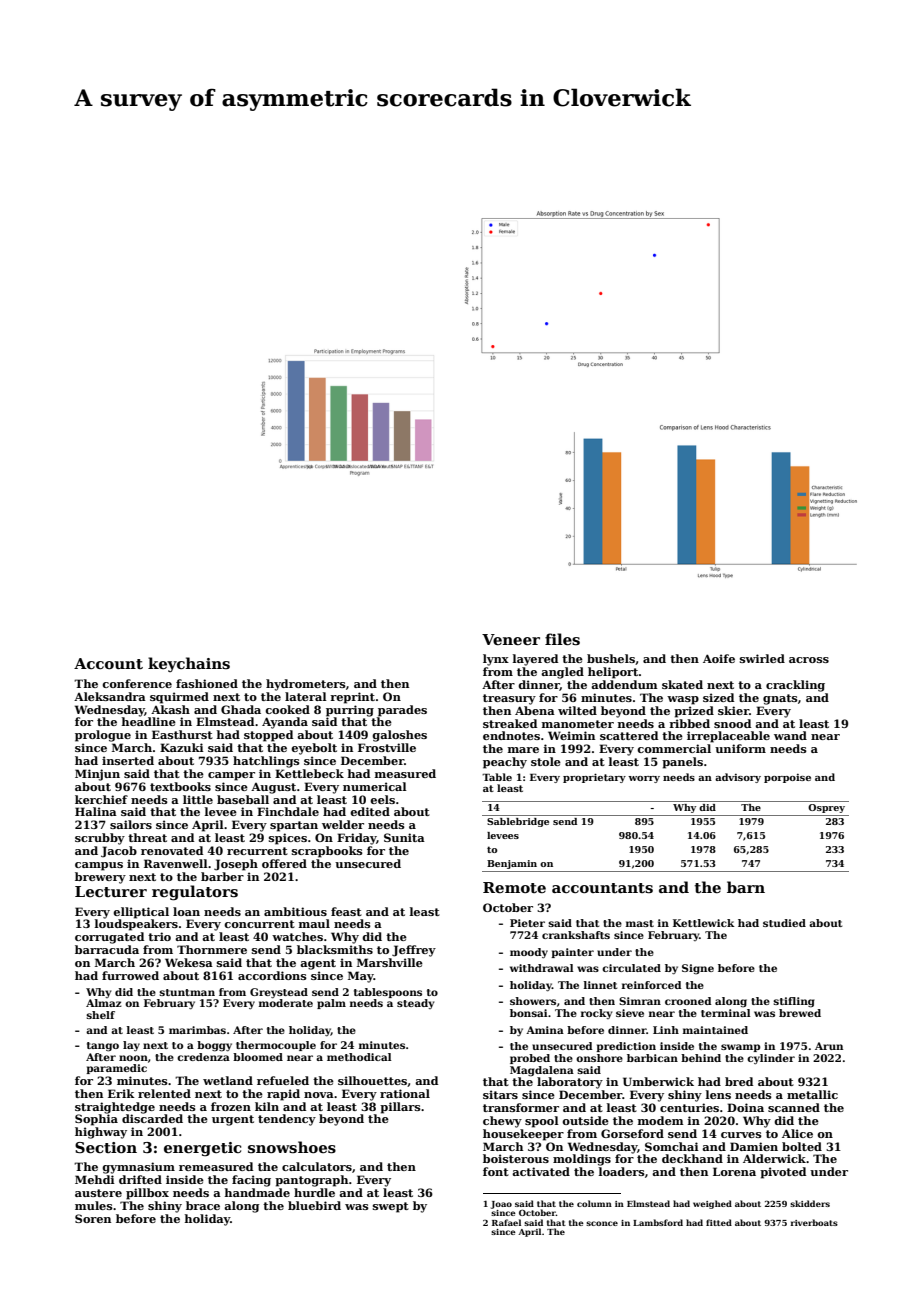 The width and height of the screenshot is (924, 1308). Describe the element at coordinates (762, 658) in the screenshot. I see `swirled` at that location.
